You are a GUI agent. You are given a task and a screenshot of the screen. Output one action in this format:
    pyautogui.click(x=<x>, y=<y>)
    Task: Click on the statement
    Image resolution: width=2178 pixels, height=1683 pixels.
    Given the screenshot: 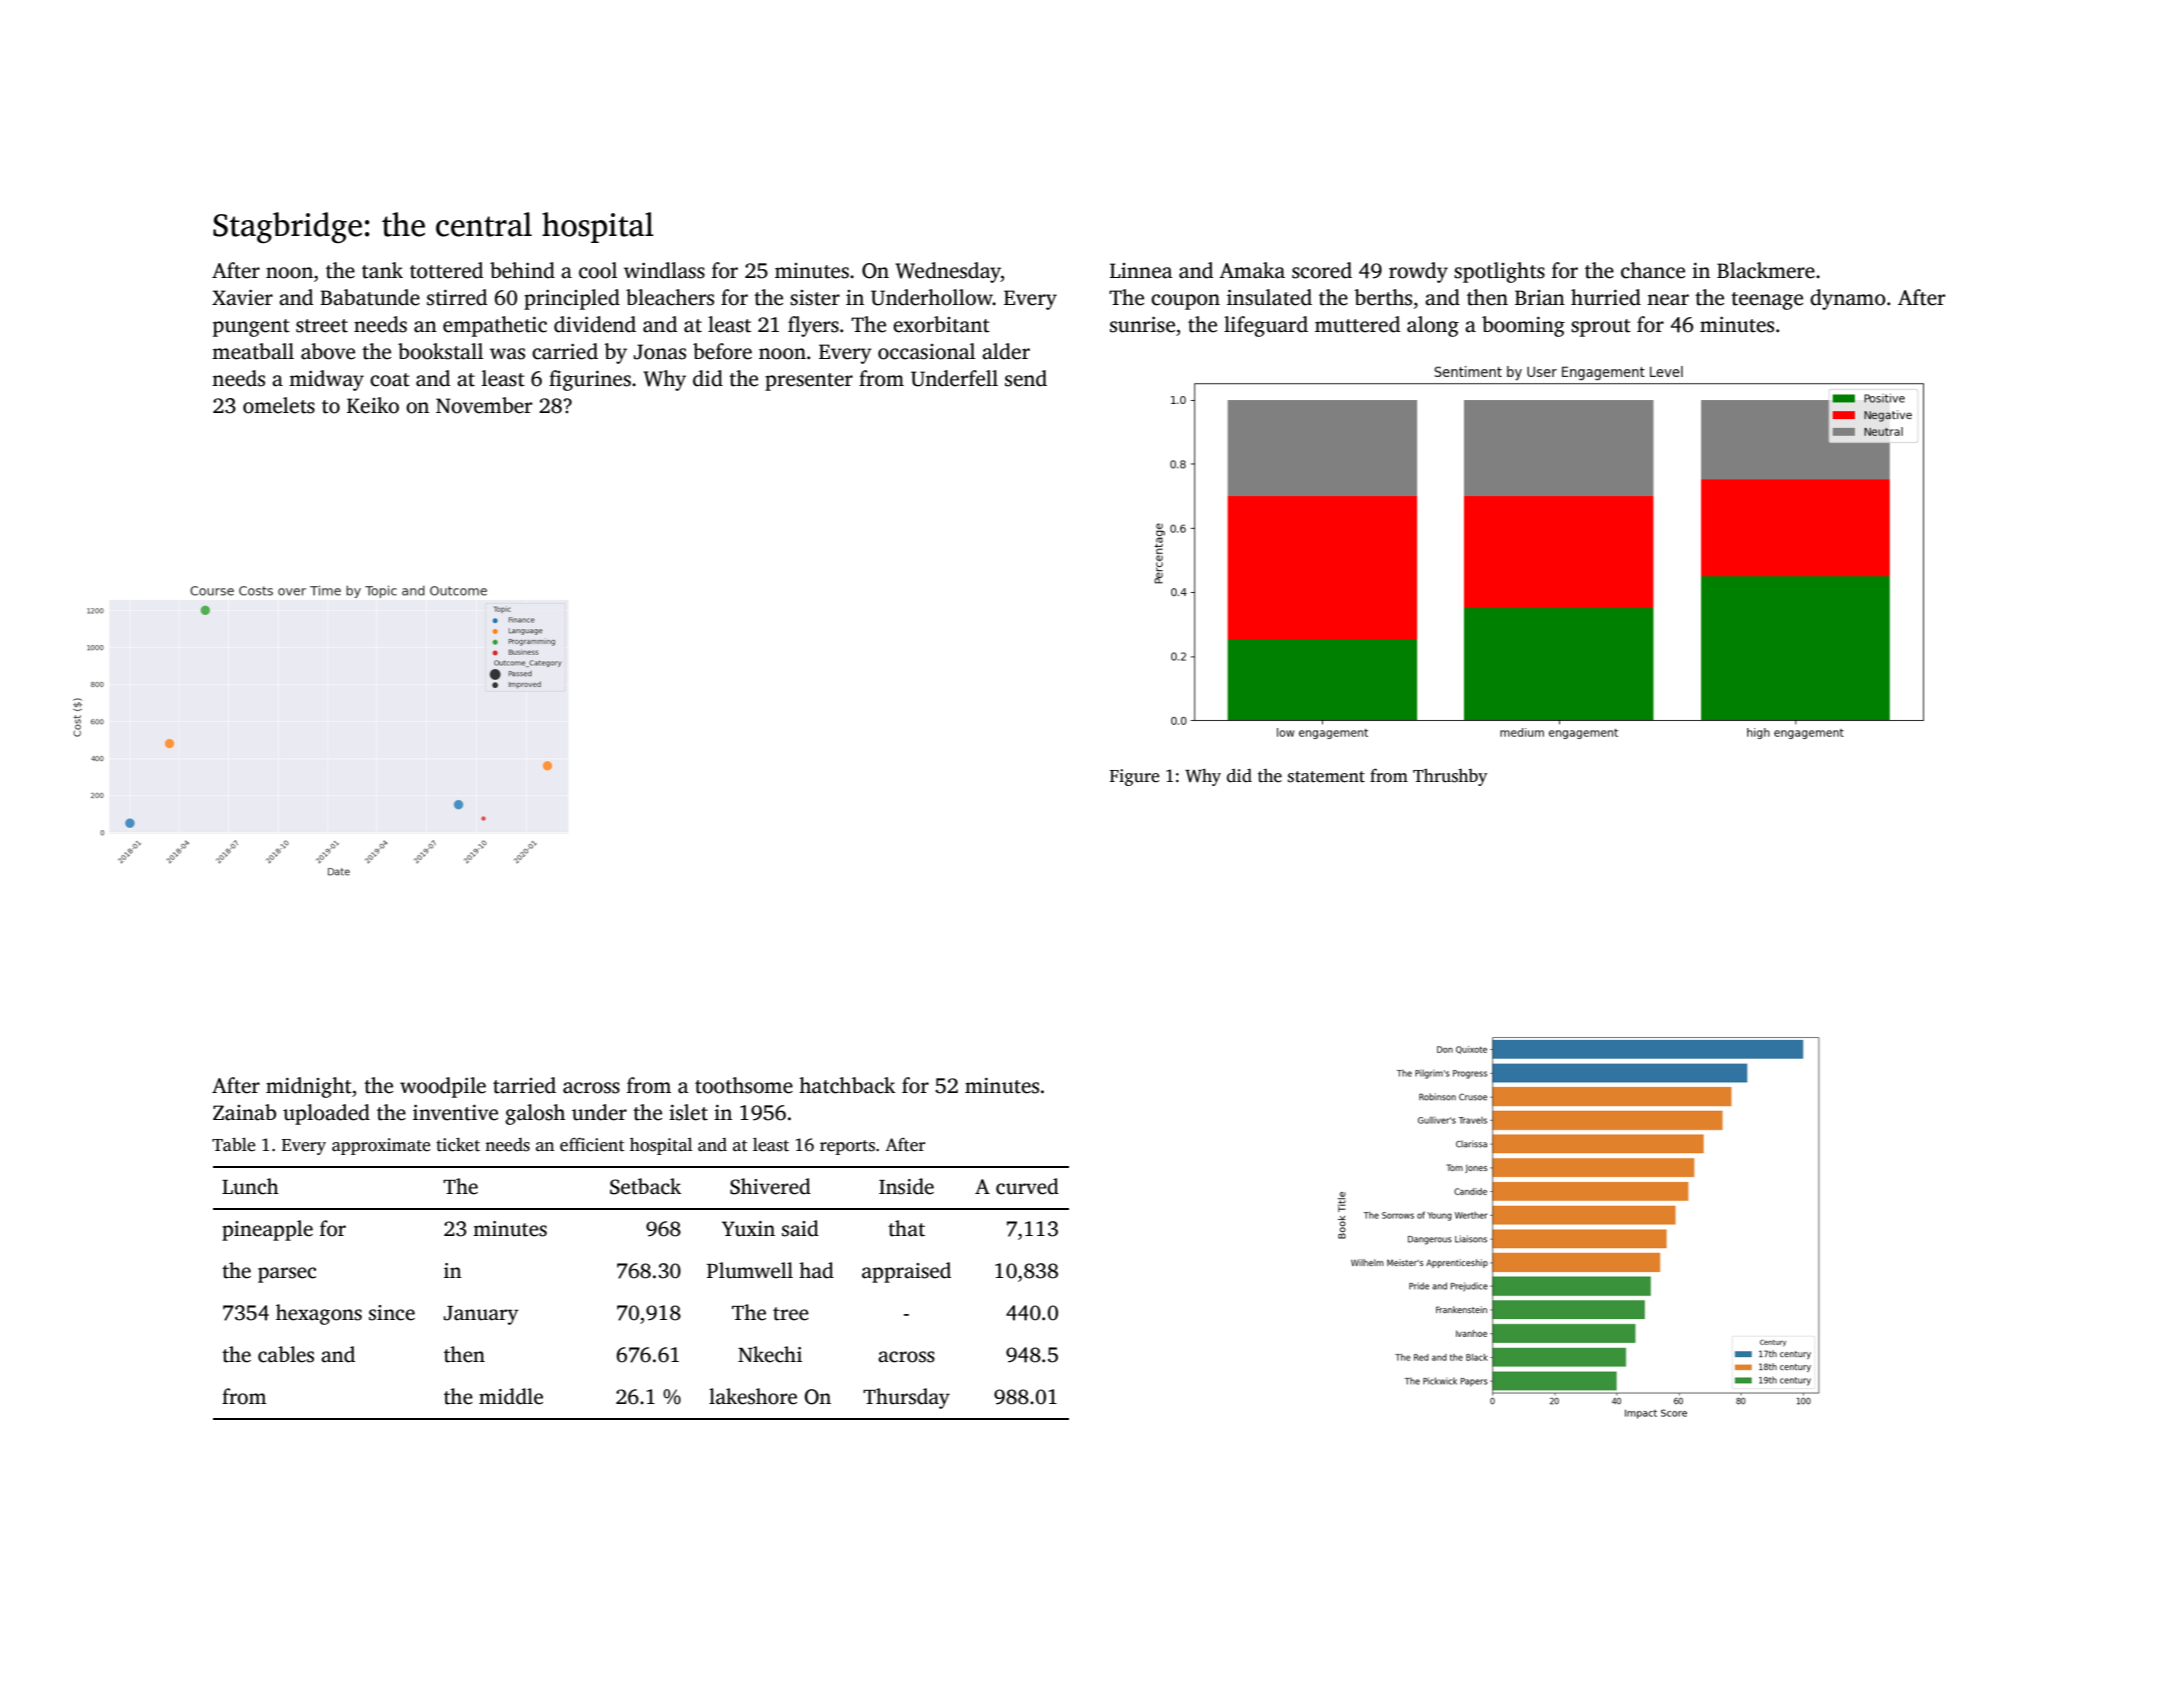 What is the action you would take?
    pyautogui.click(x=1326, y=777)
